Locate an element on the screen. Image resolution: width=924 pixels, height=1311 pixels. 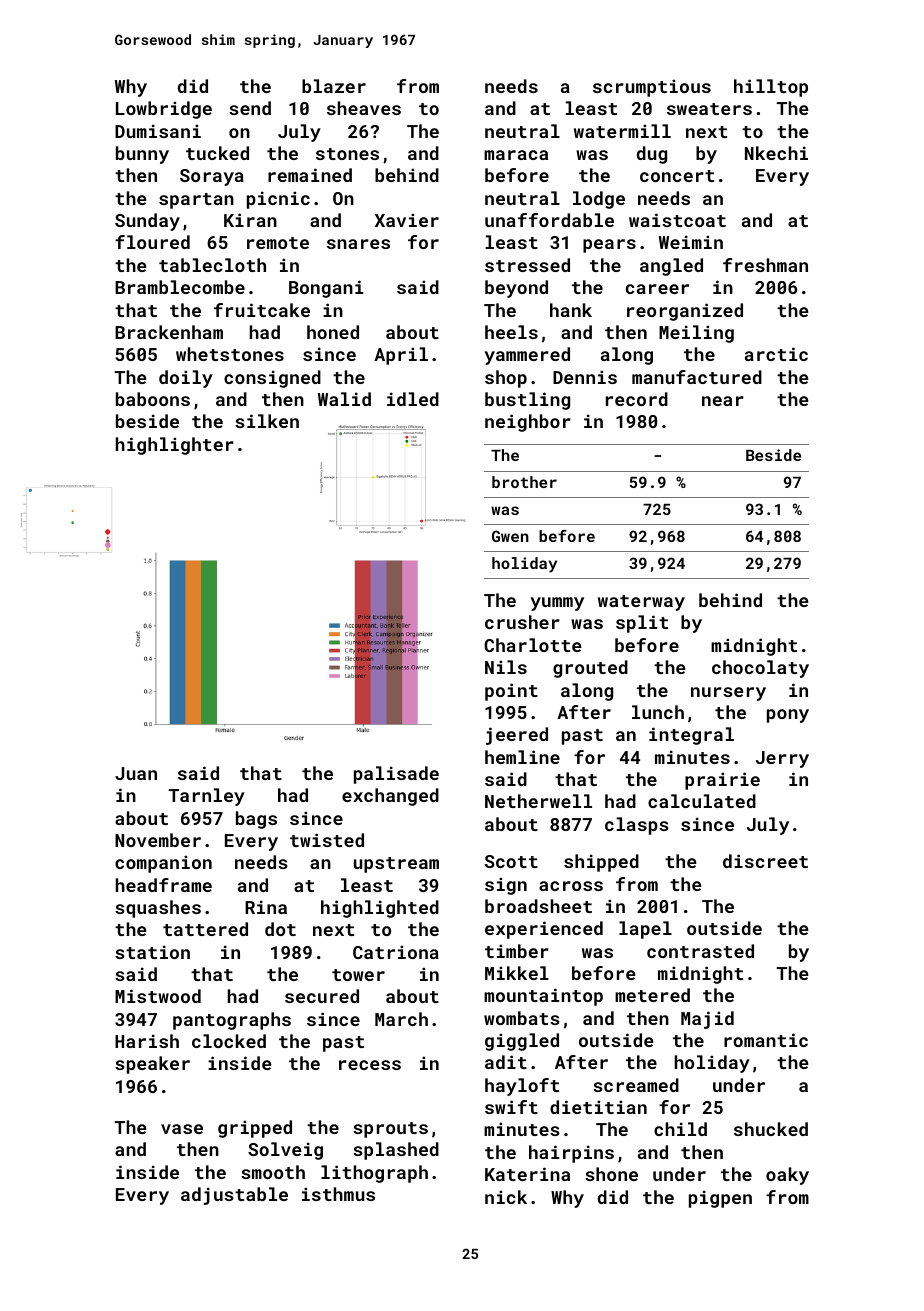
blazer is located at coordinates (334, 86).
